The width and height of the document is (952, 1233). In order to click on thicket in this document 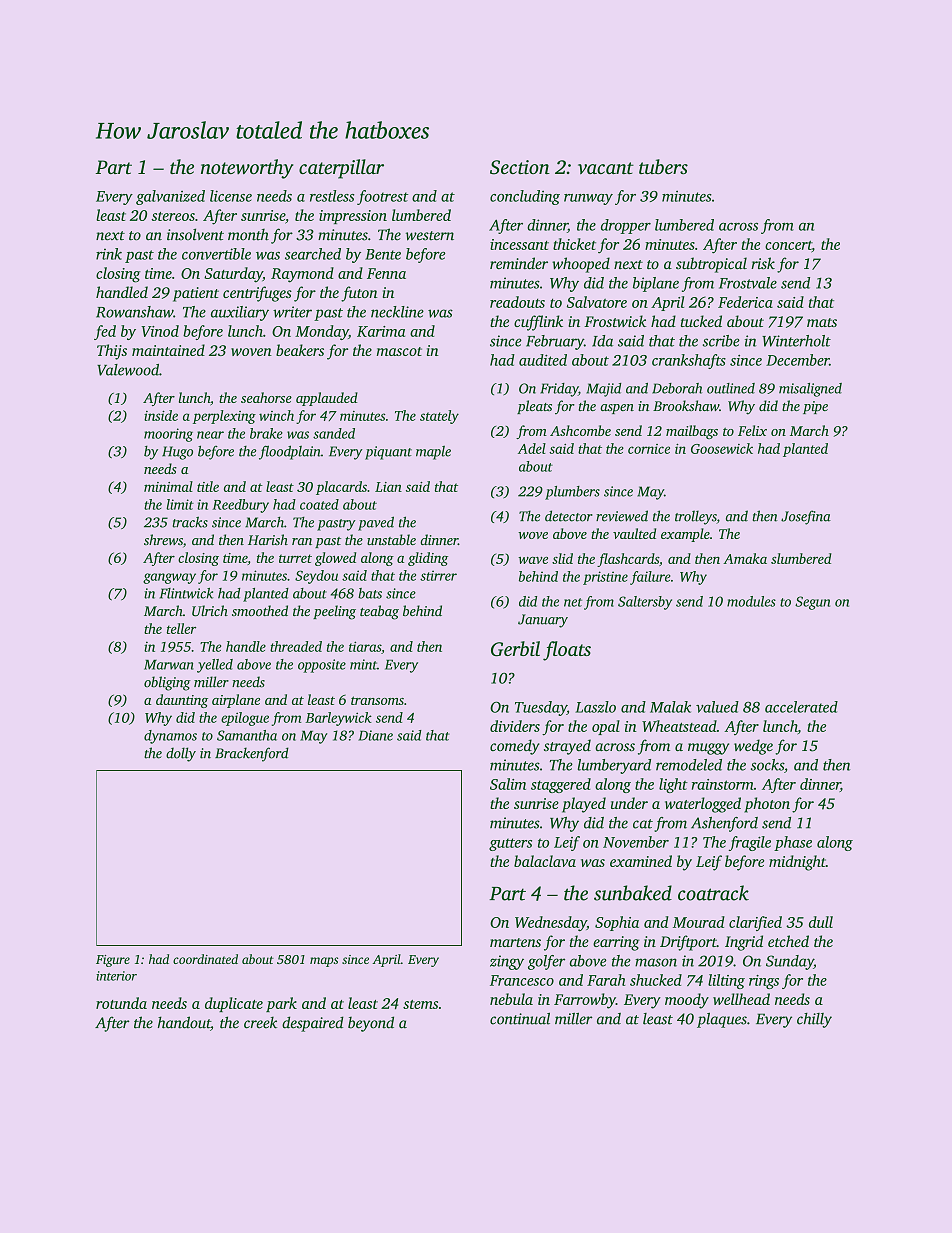, I will do `click(574, 244)`.
